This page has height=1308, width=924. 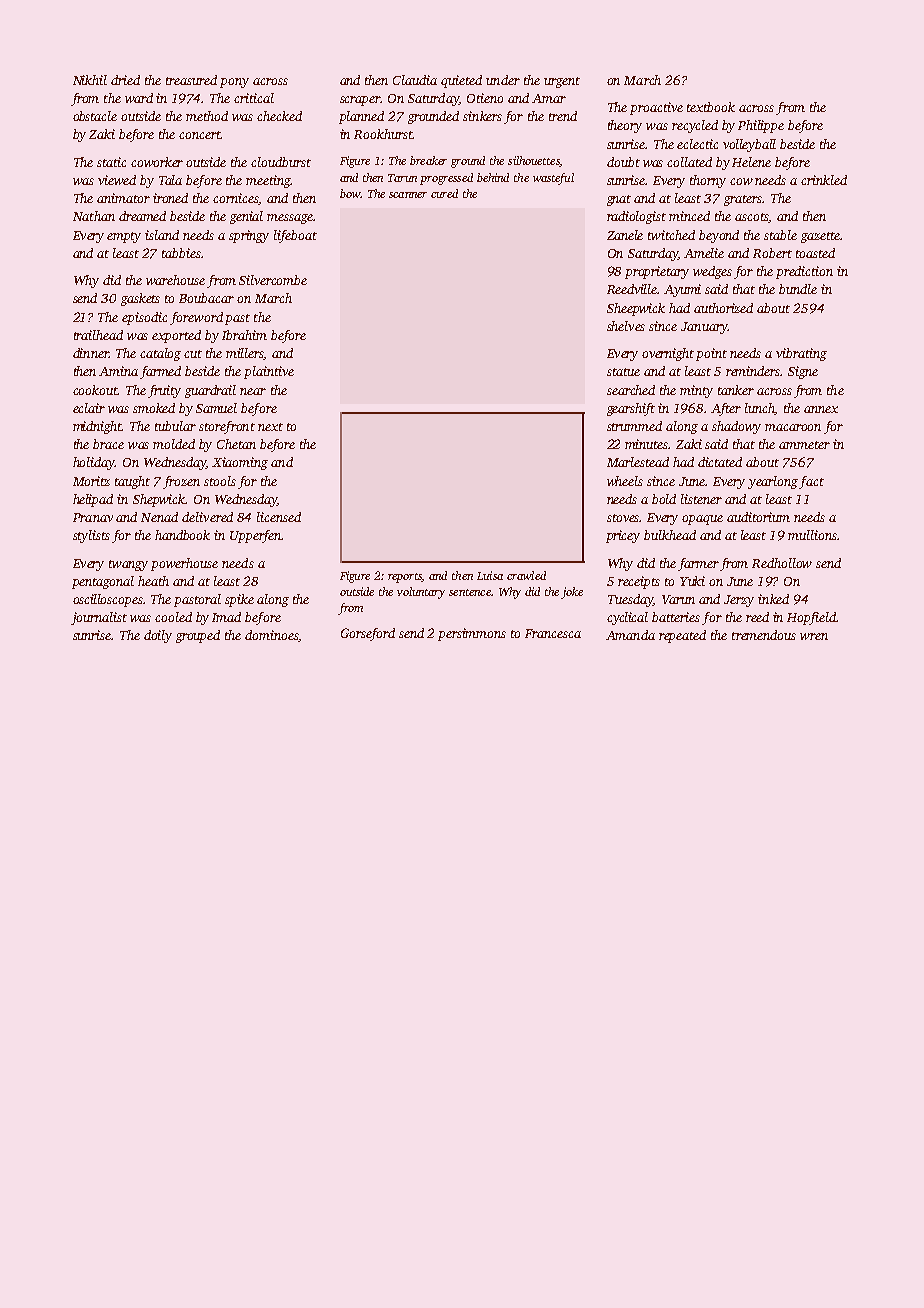 I want to click on progressed, so click(x=446, y=179).
